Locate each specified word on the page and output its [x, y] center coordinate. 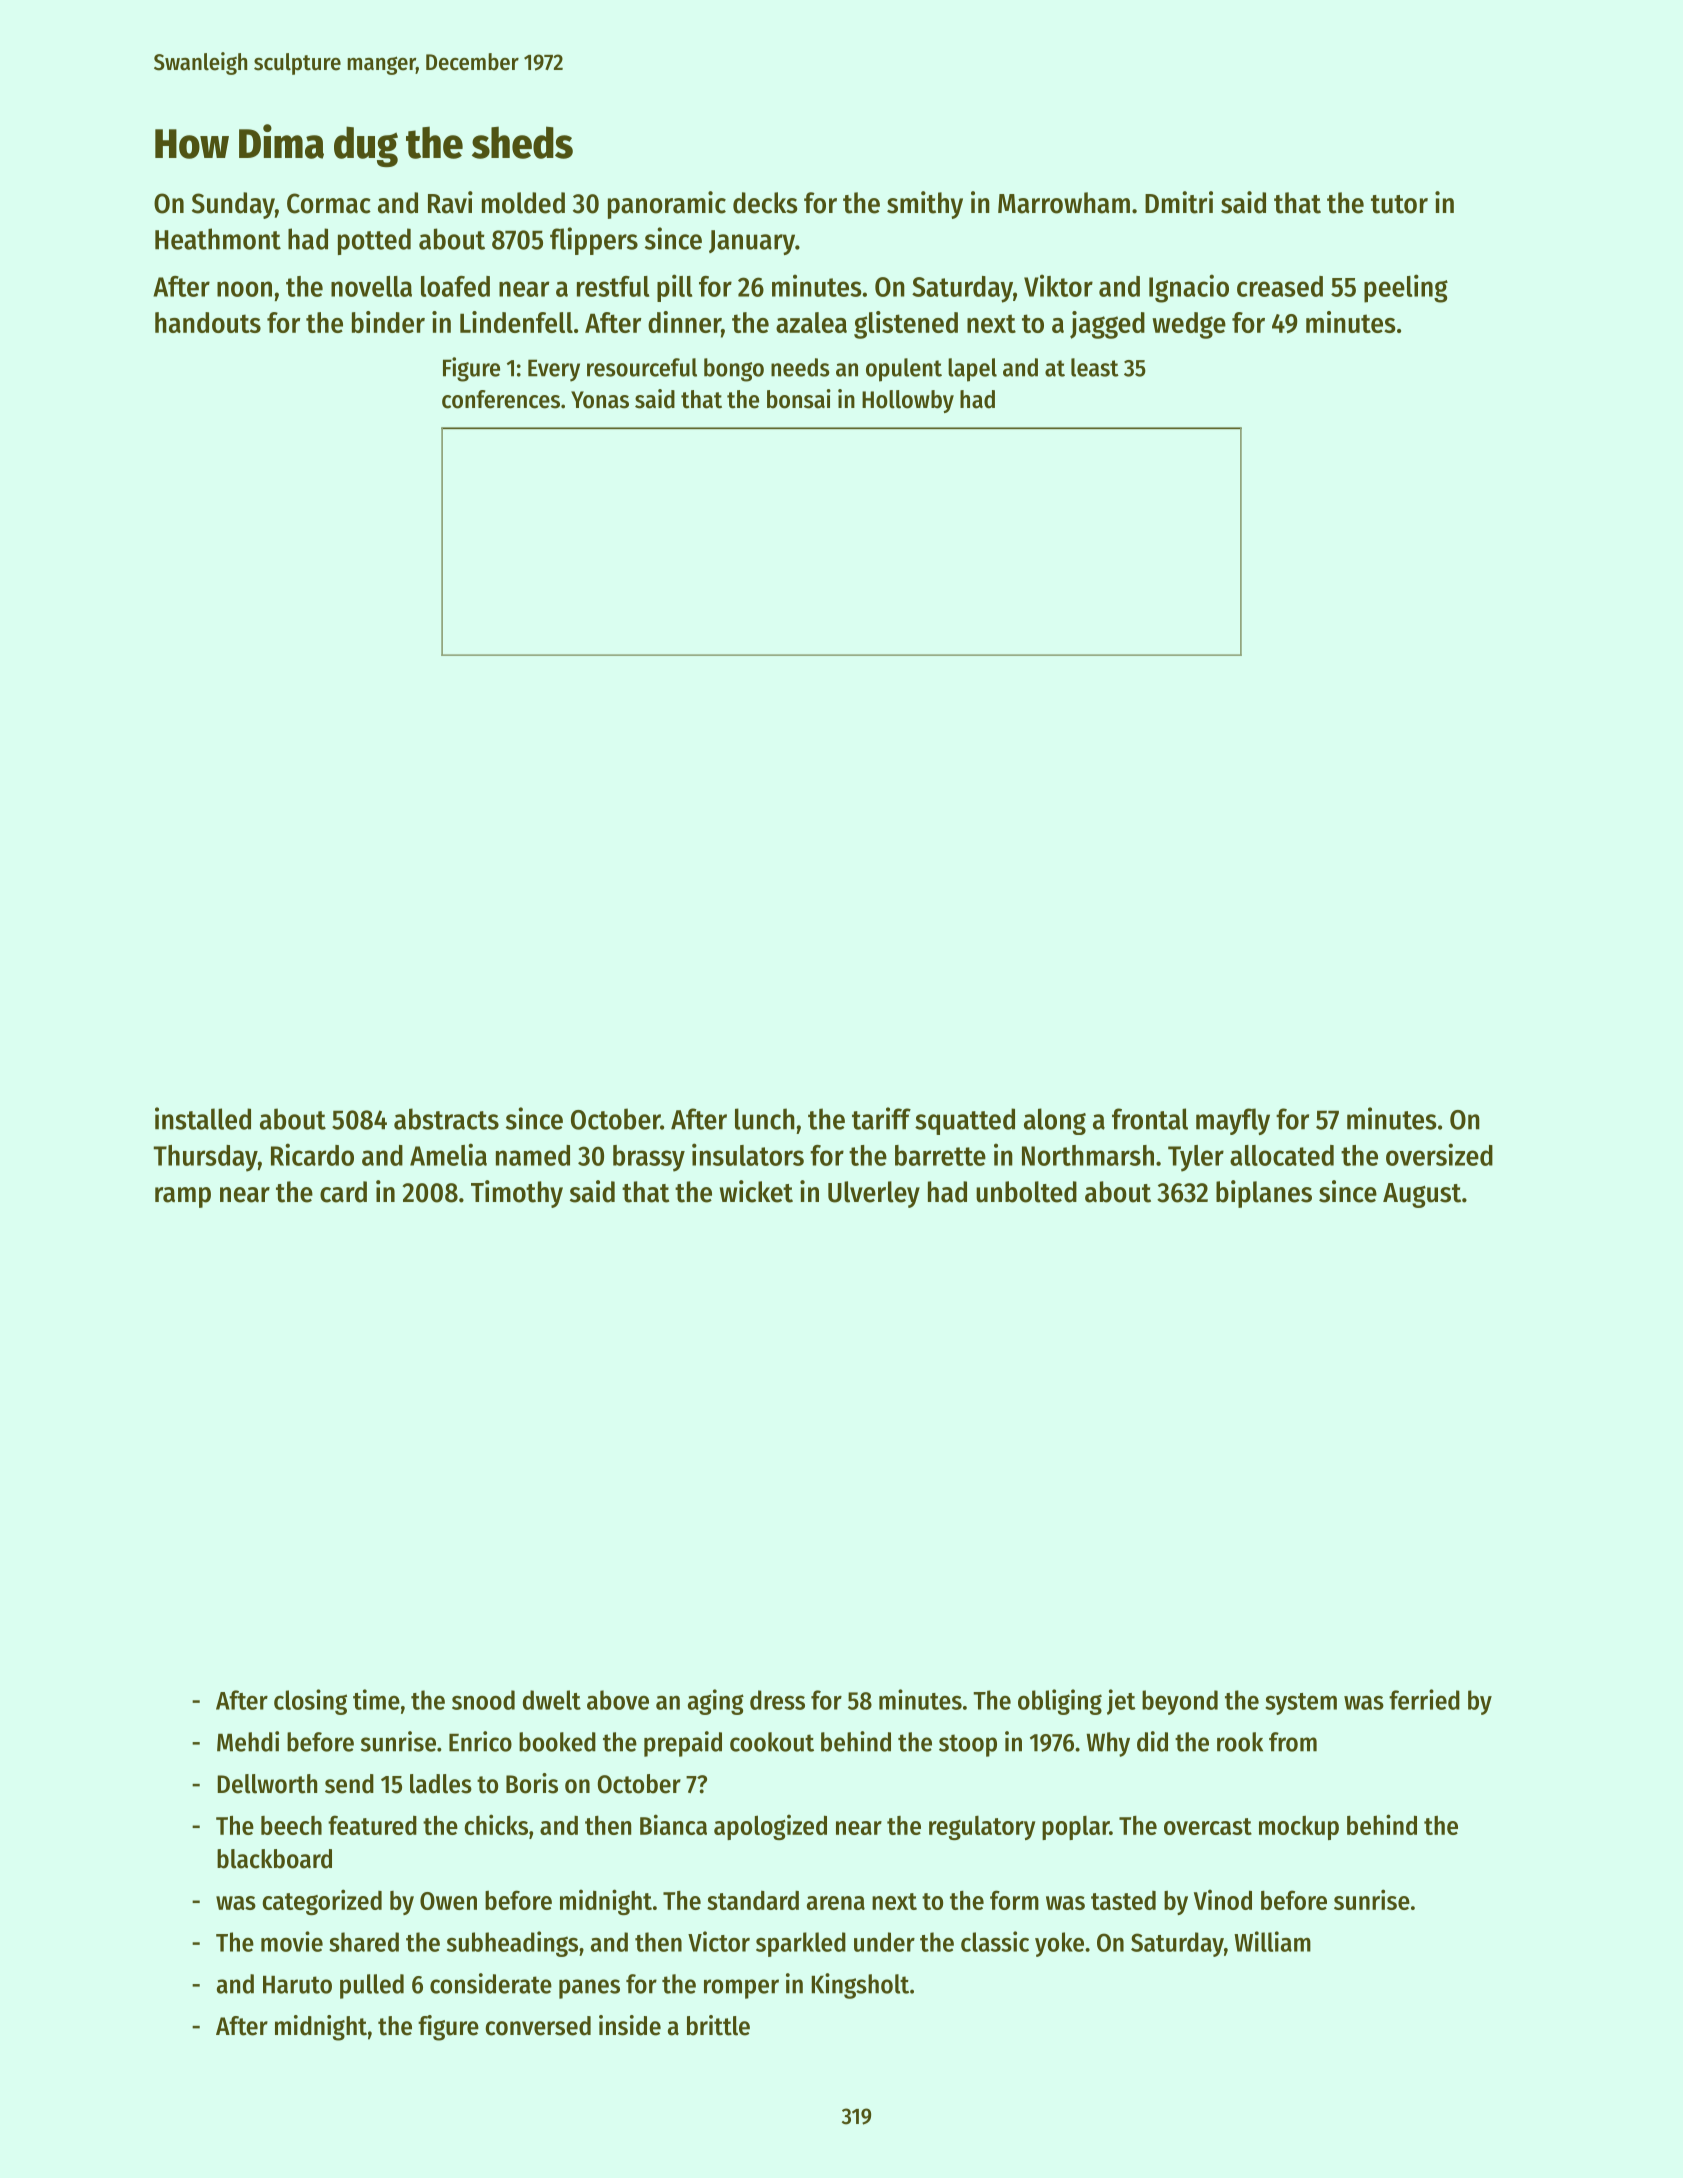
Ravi [450, 202]
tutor [1399, 204]
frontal [1150, 1119]
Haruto [297, 1985]
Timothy [517, 1194]
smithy [925, 205]
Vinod [1223, 1899]
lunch [765, 1119]
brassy [649, 1158]
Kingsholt [860, 1986]
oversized [1439, 1154]
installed [203, 1118]
